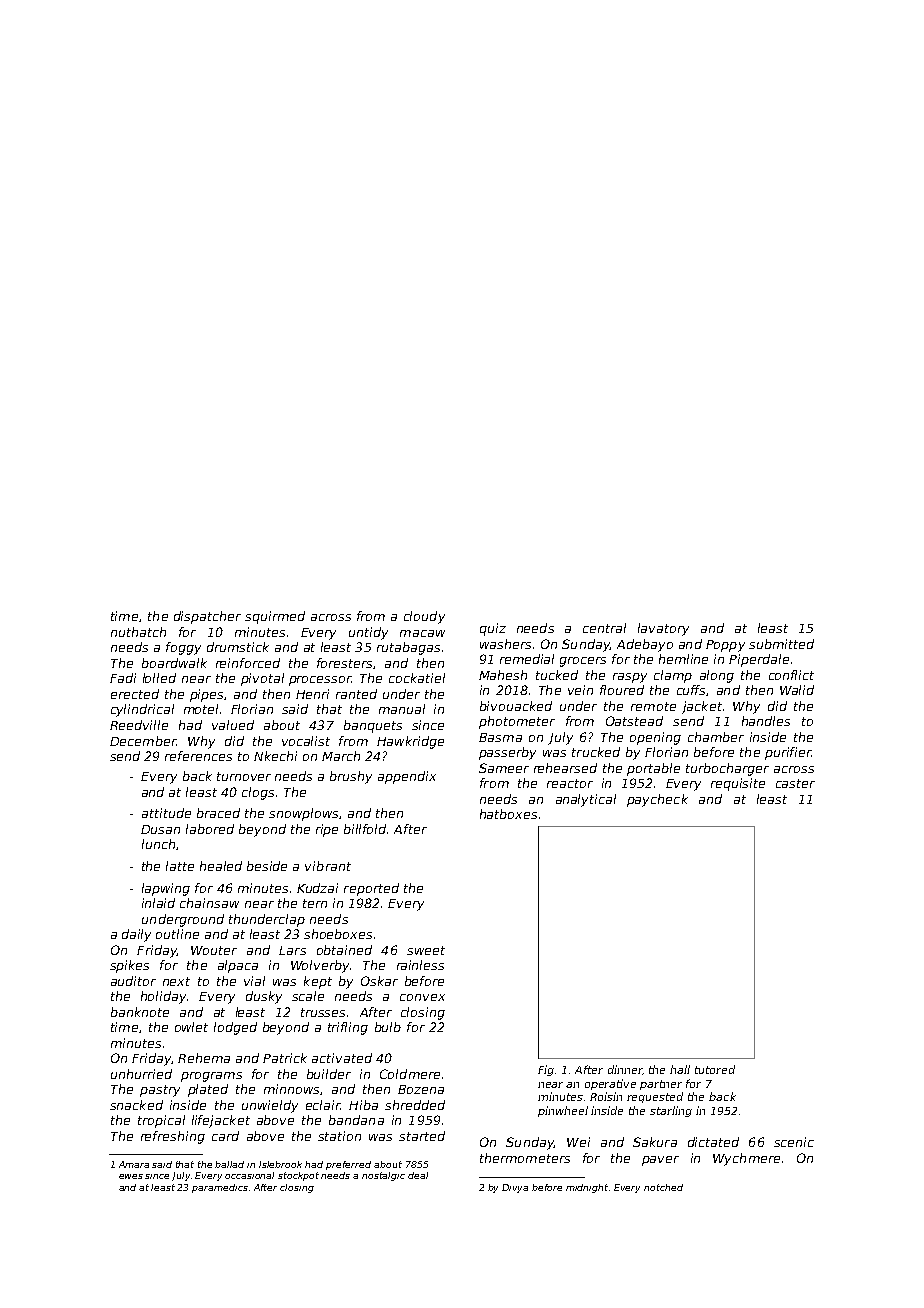  What do you see at coordinates (275, 617) in the screenshot?
I see `squirmed` at bounding box center [275, 617].
